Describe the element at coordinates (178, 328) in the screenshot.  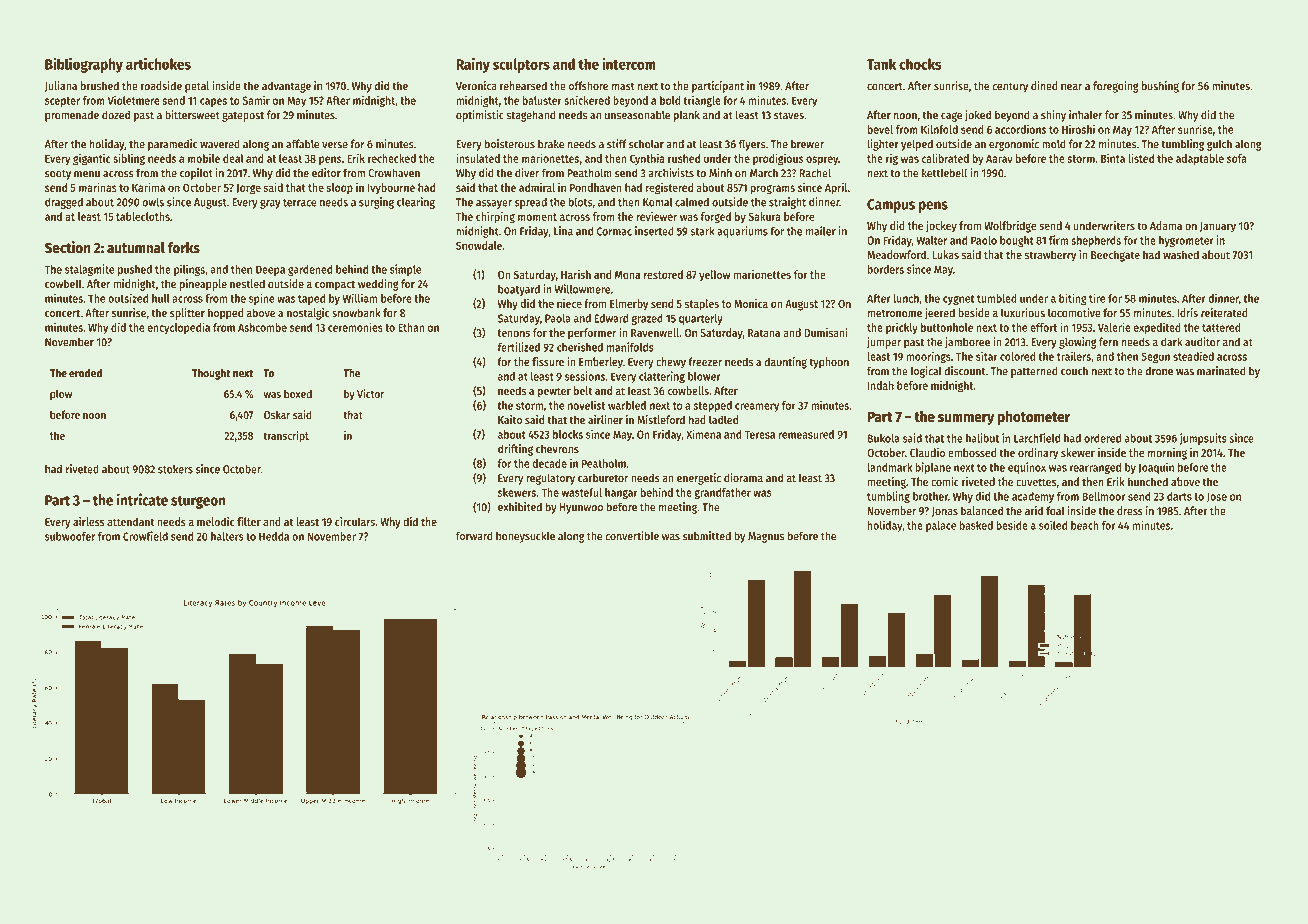
I see `encyclopedia` at that location.
